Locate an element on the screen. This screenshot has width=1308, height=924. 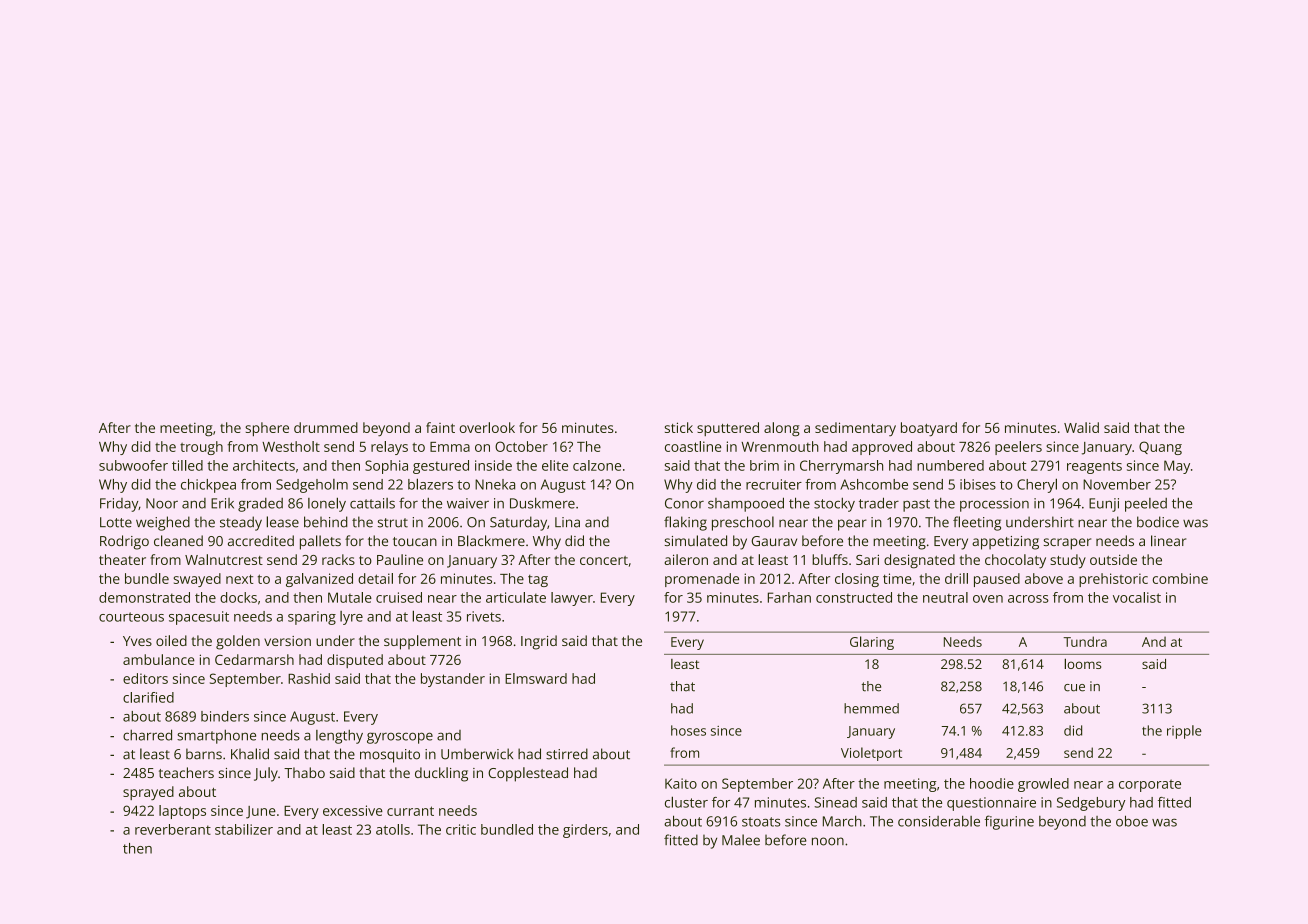
Farhan is located at coordinates (789, 597).
